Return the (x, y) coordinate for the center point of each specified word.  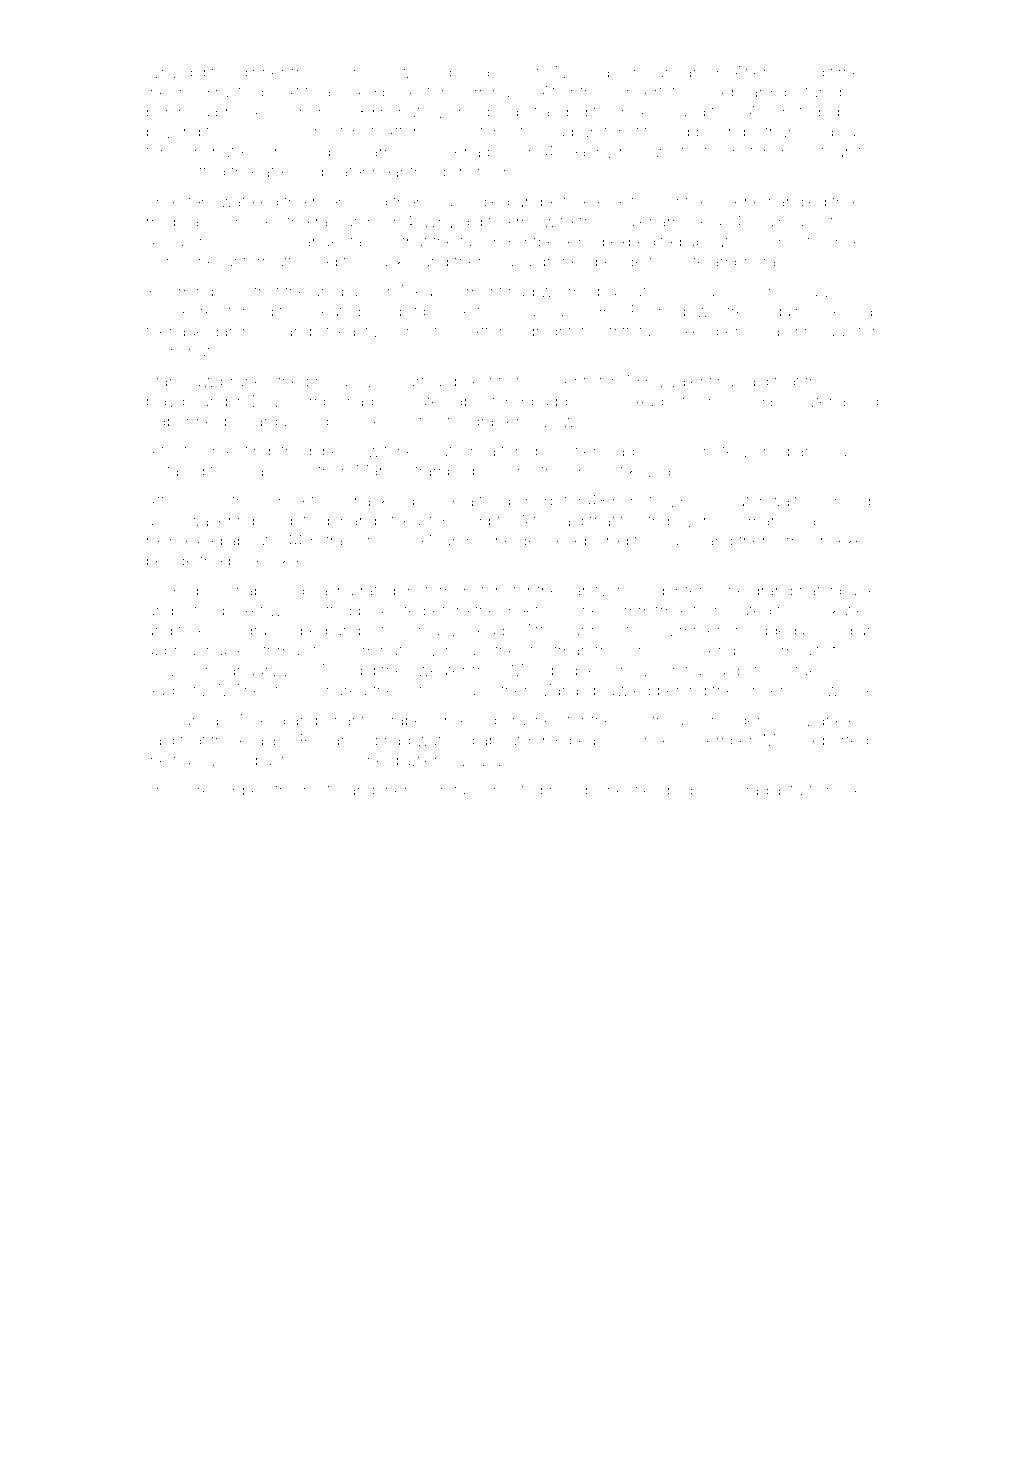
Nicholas (587, 72)
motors (482, 591)
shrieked (842, 541)
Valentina (701, 381)
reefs (321, 789)
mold (191, 92)
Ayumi (771, 113)
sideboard (736, 92)
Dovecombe (297, 401)
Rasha (332, 590)
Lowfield (575, 420)
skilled (474, 720)
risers (331, 202)
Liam (374, 152)
